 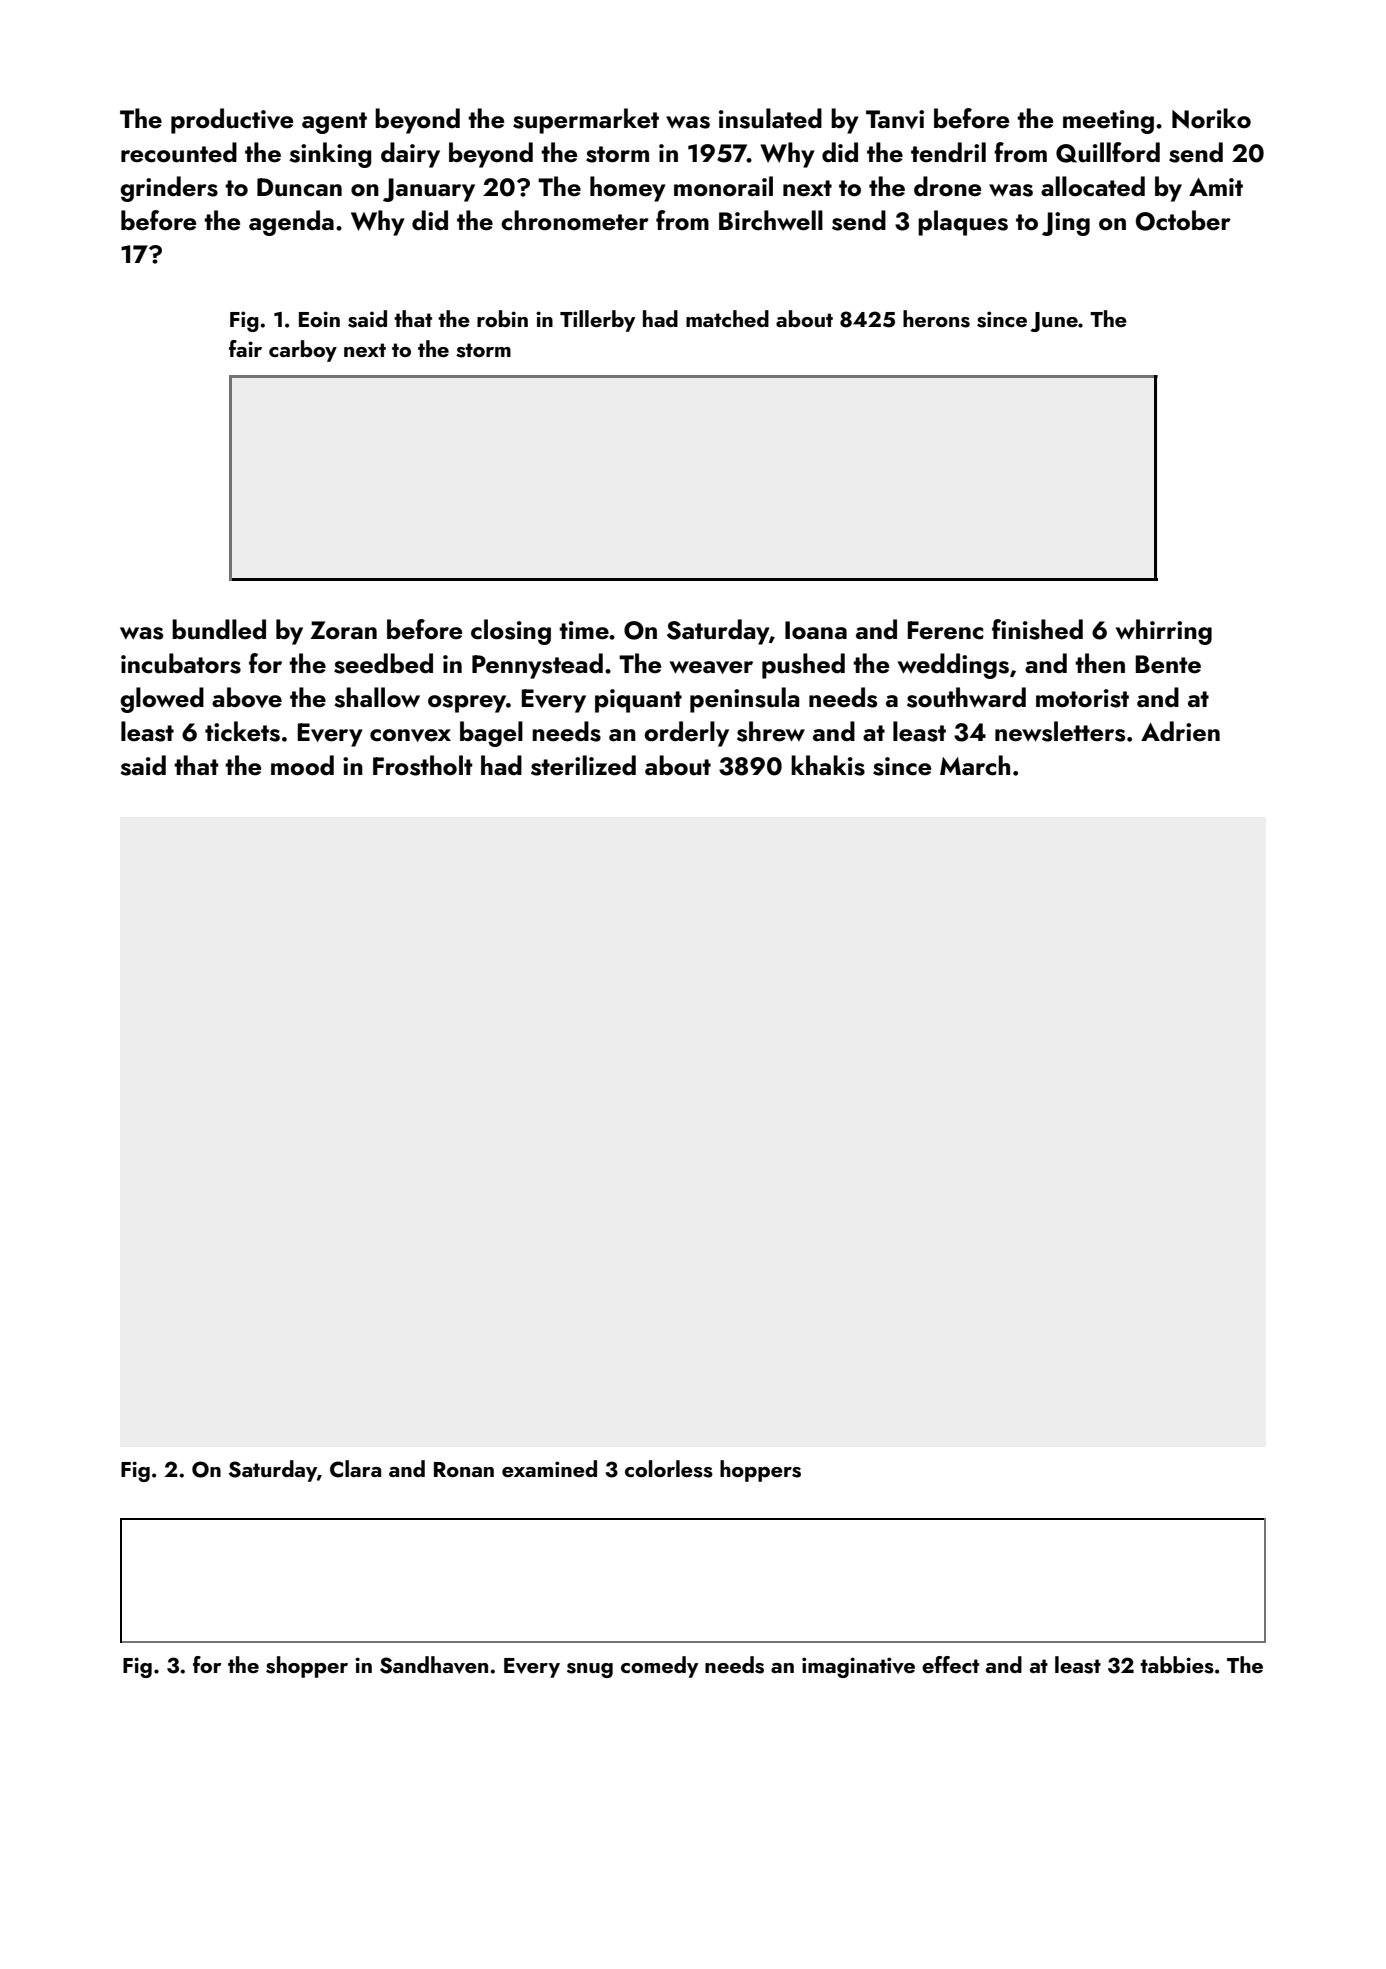 What do you see at coordinates (975, 765) in the image?
I see `March` at bounding box center [975, 765].
